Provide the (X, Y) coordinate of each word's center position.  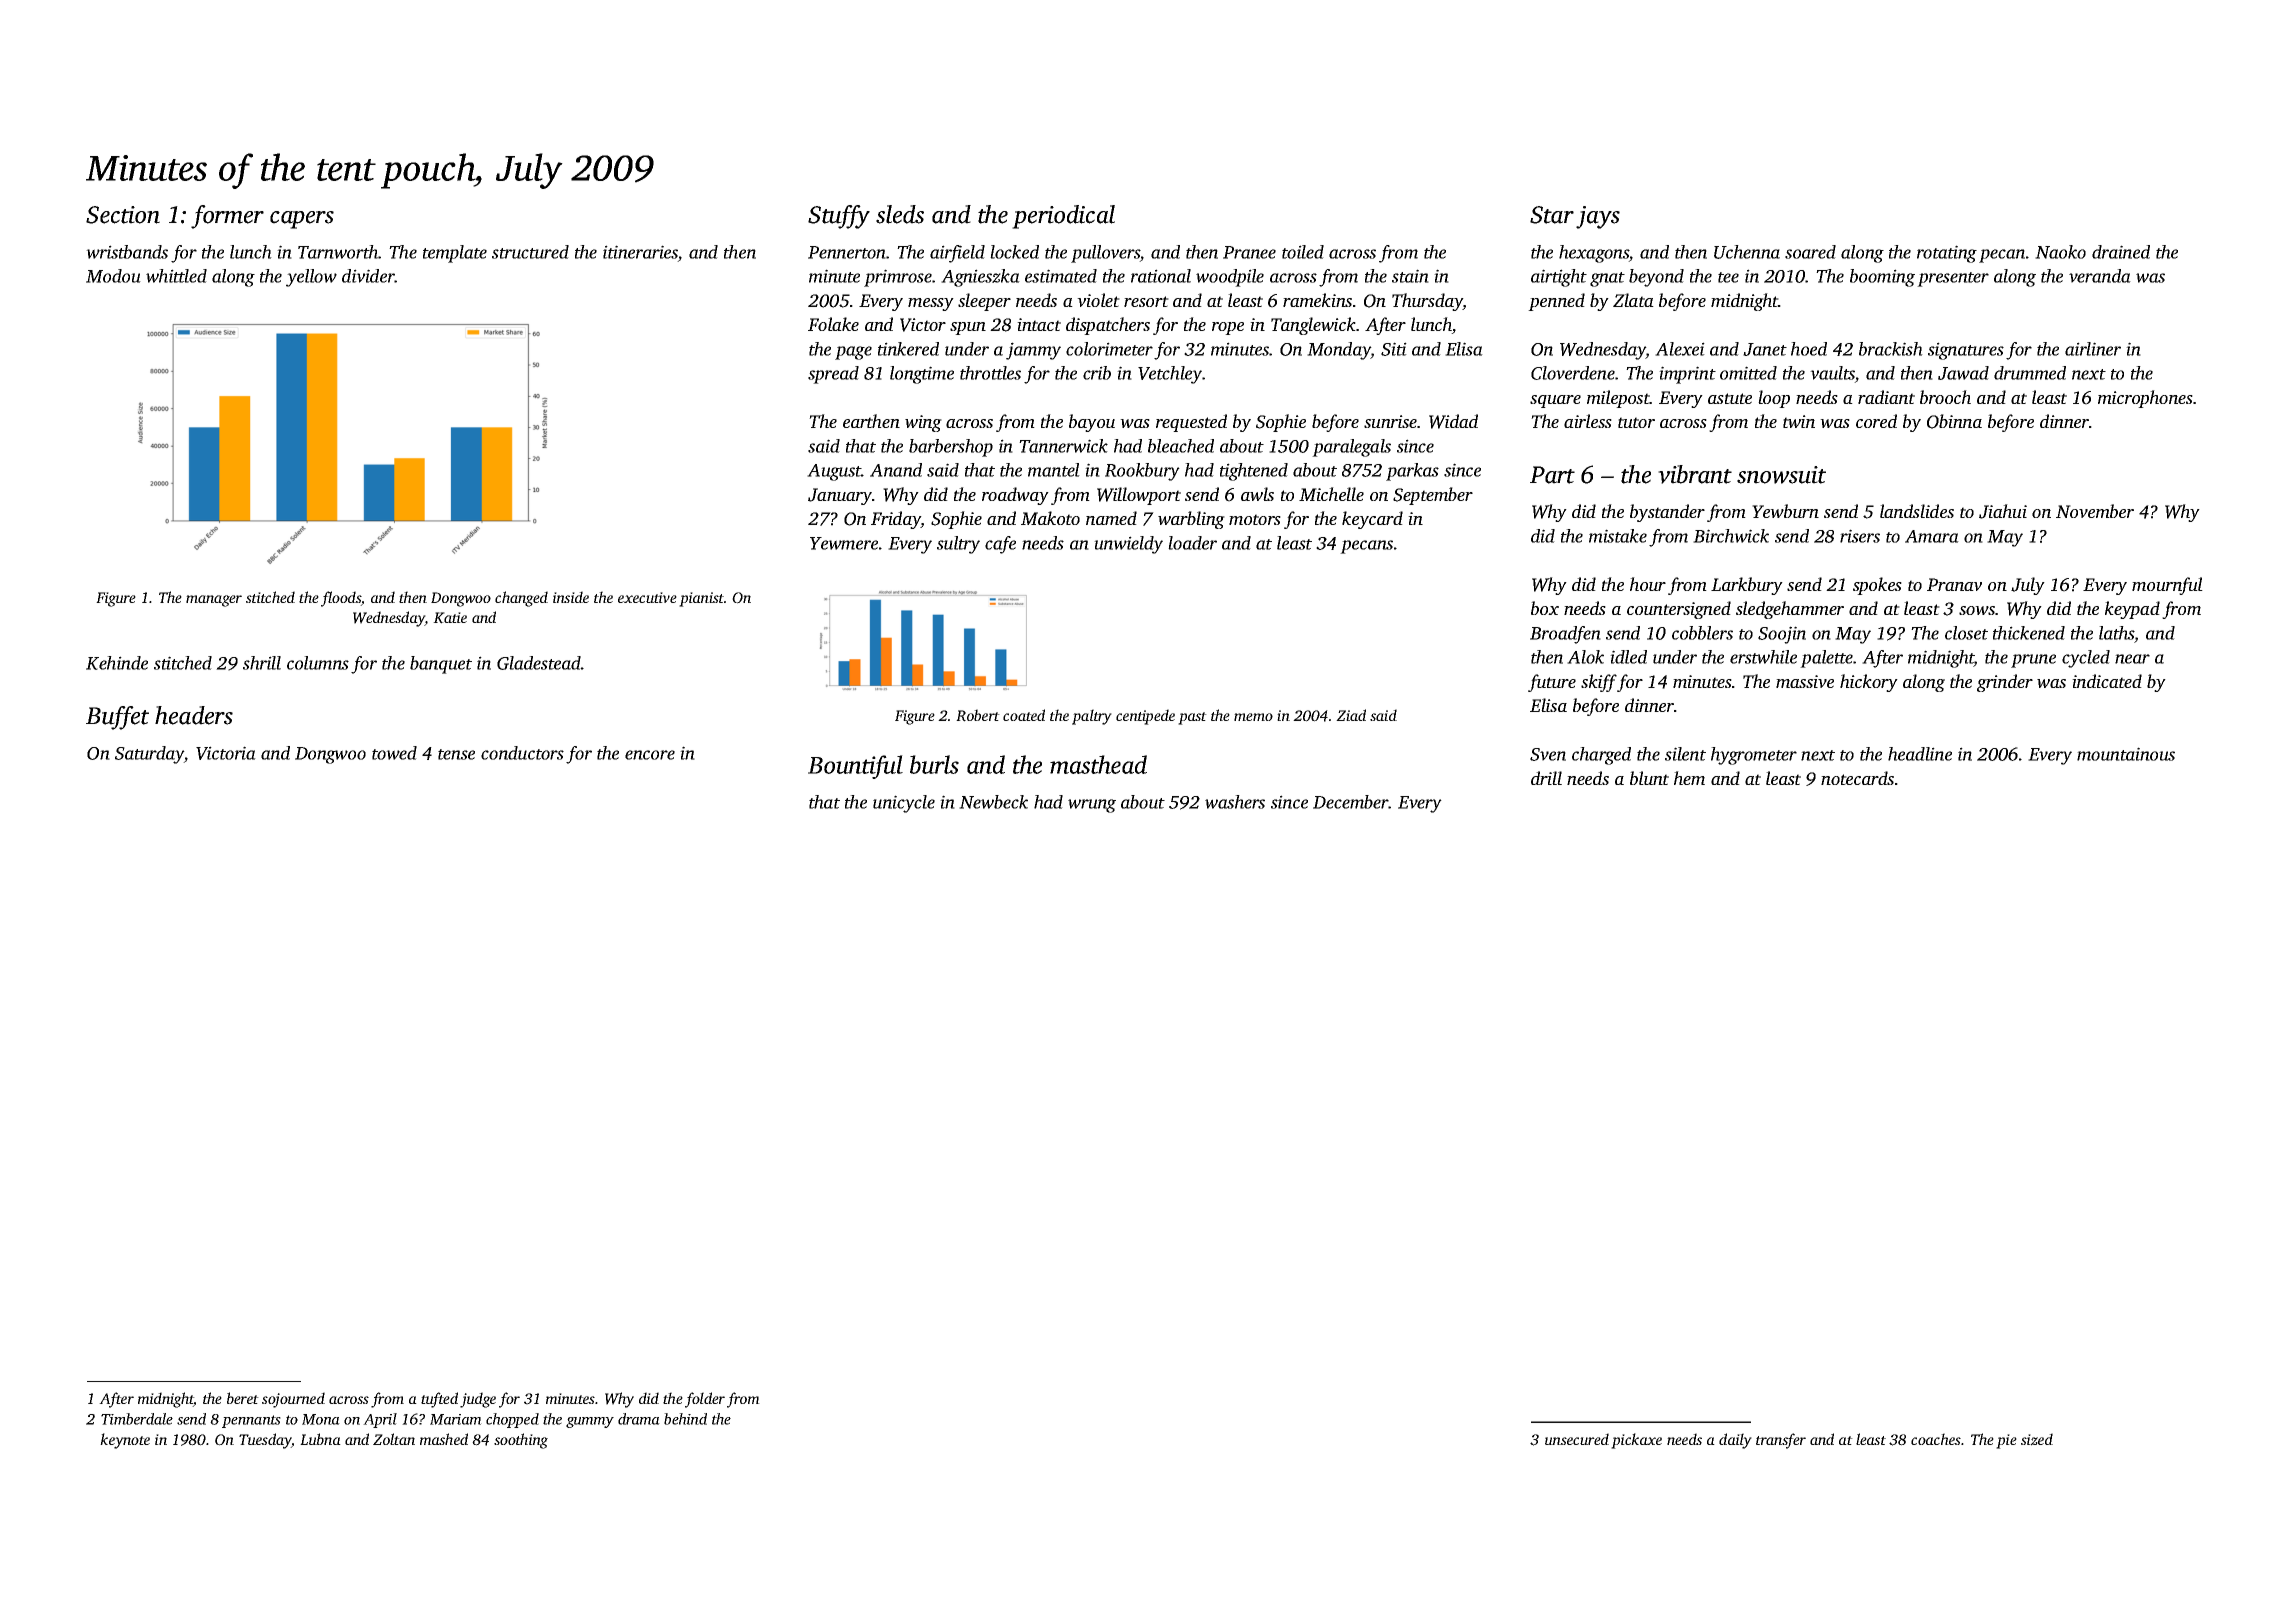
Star (1552, 215)
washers (1235, 802)
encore (650, 755)
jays (1598, 217)
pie (2006, 1441)
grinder (2005, 683)
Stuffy (839, 217)
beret (243, 1398)
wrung (1092, 806)
